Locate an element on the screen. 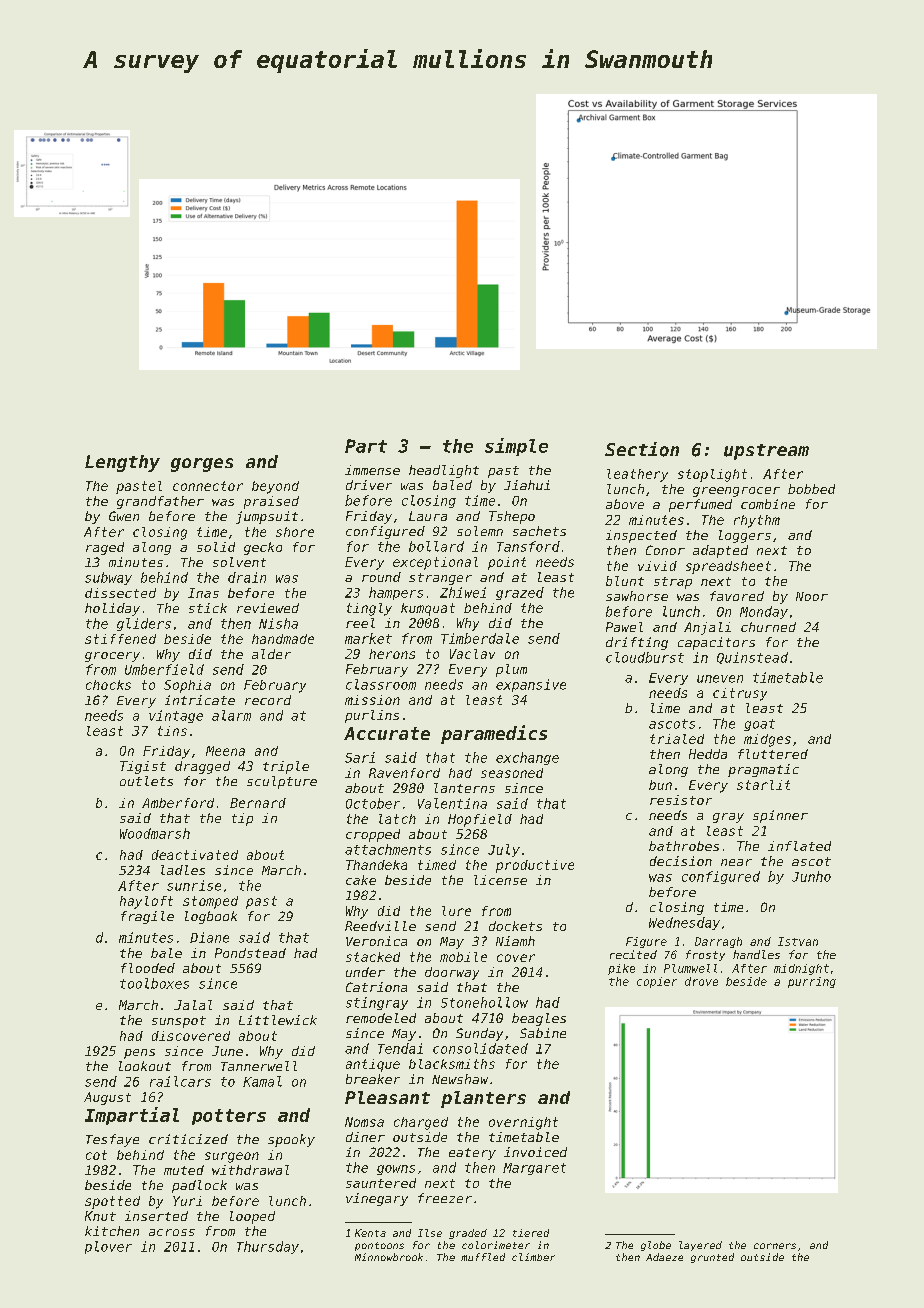 The width and height of the screenshot is (924, 1308). Section is located at coordinates (642, 449).
